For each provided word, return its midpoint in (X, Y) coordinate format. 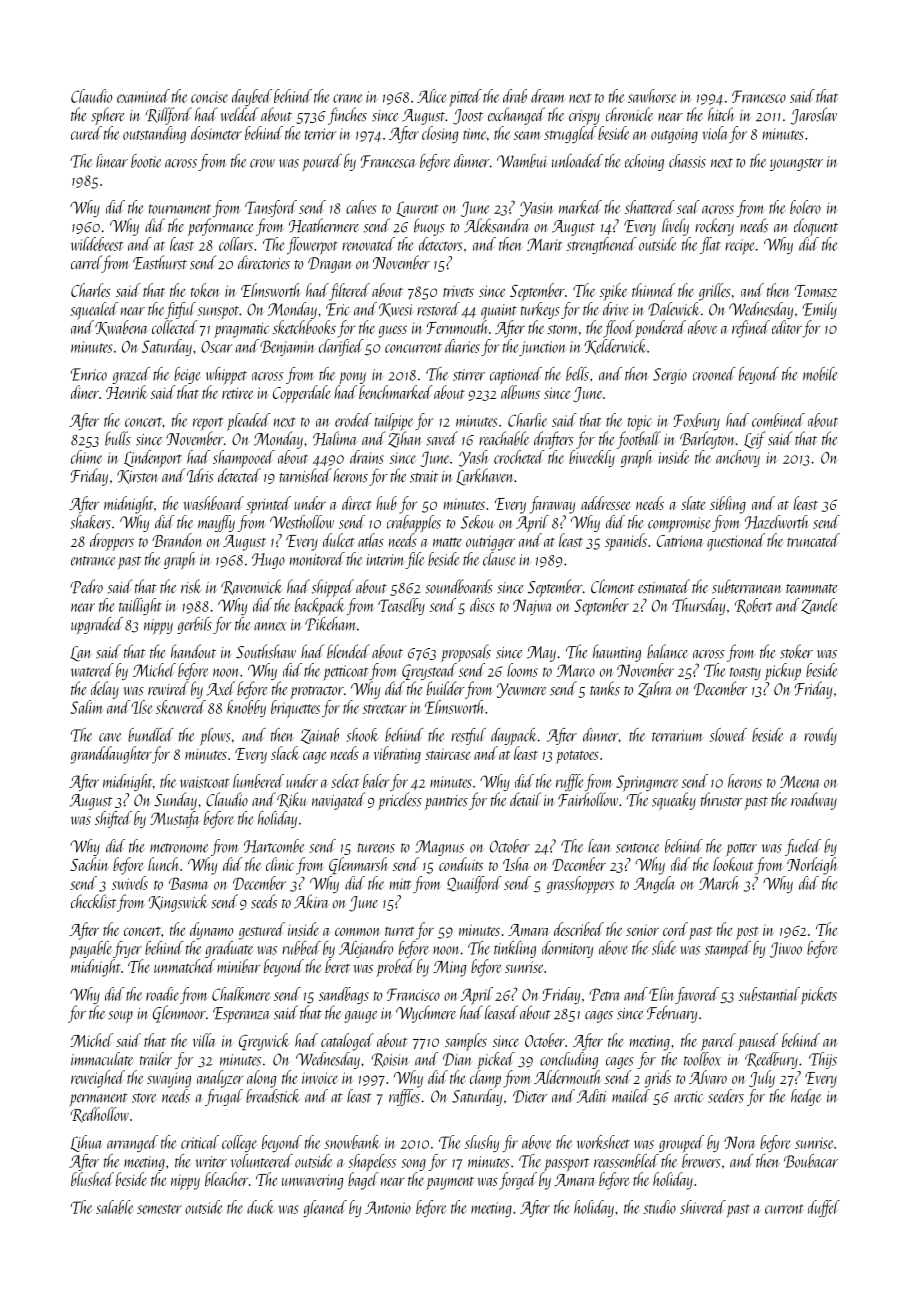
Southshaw (266, 651)
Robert (753, 605)
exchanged (516, 116)
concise (209, 97)
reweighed (98, 1079)
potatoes (577, 757)
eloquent (816, 227)
